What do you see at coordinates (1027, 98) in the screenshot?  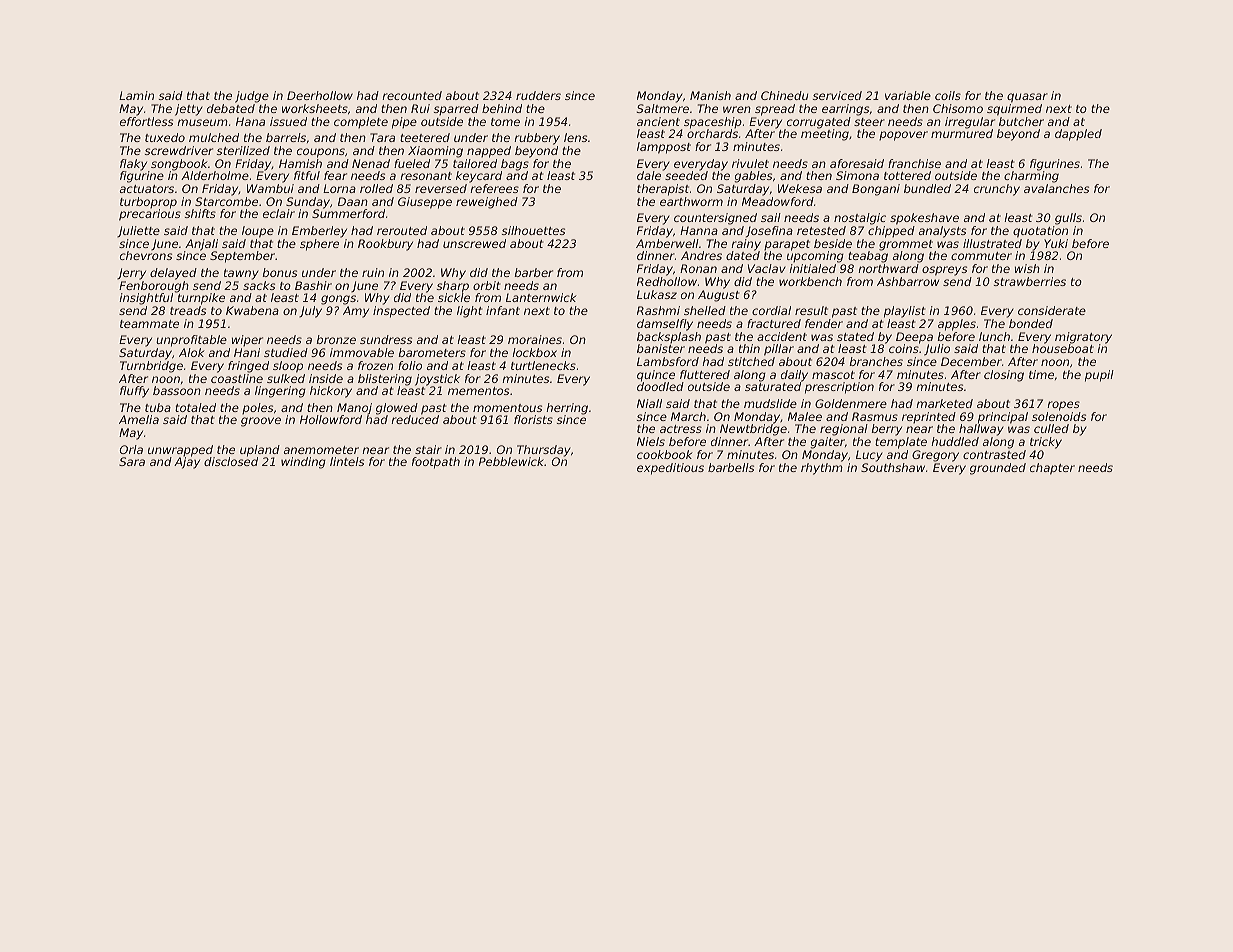 I see `quasar` at bounding box center [1027, 98].
